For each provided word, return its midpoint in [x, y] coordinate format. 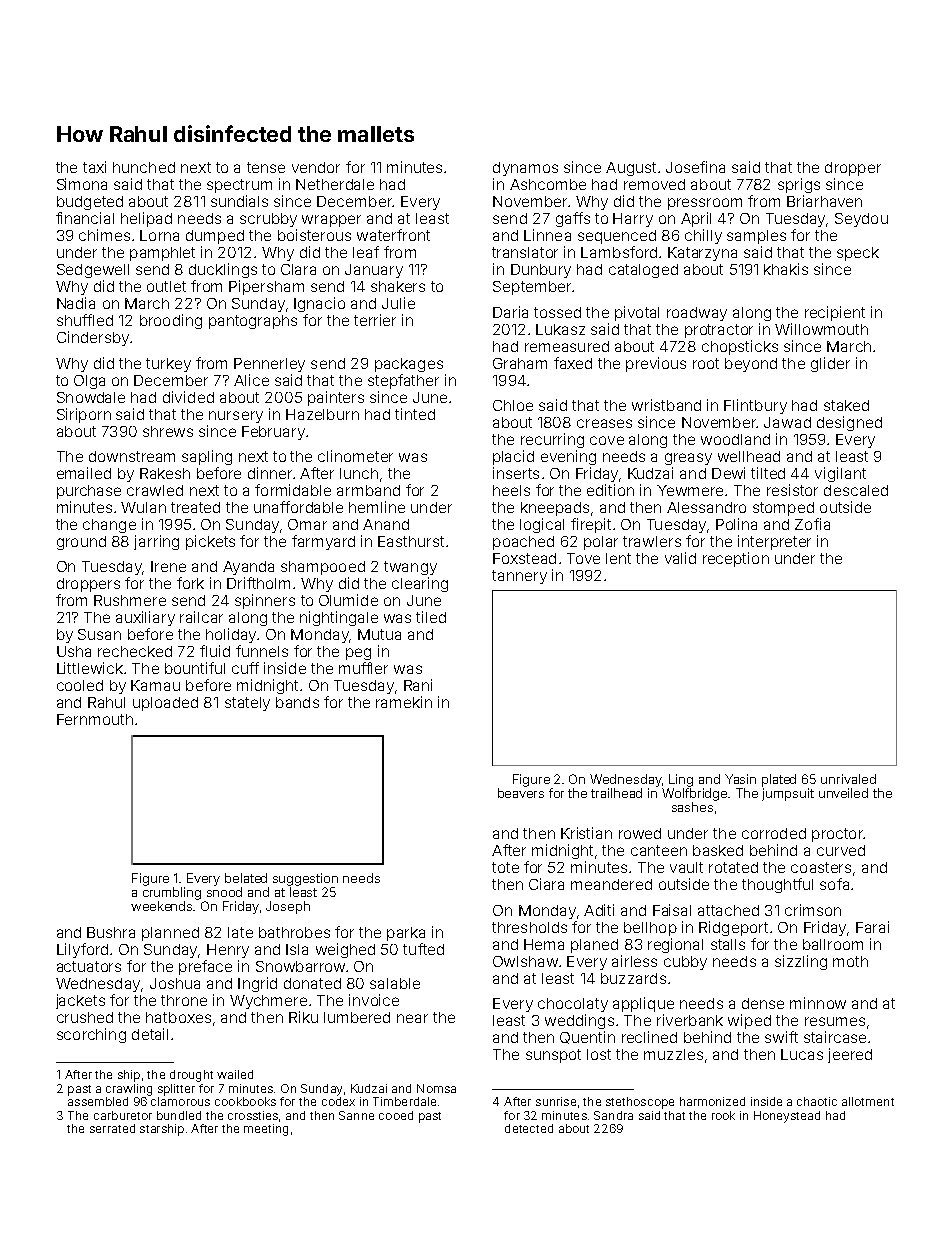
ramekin [404, 702]
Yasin [740, 779]
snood [224, 892]
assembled [98, 1101]
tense [266, 167]
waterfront [393, 235]
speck [858, 254]
